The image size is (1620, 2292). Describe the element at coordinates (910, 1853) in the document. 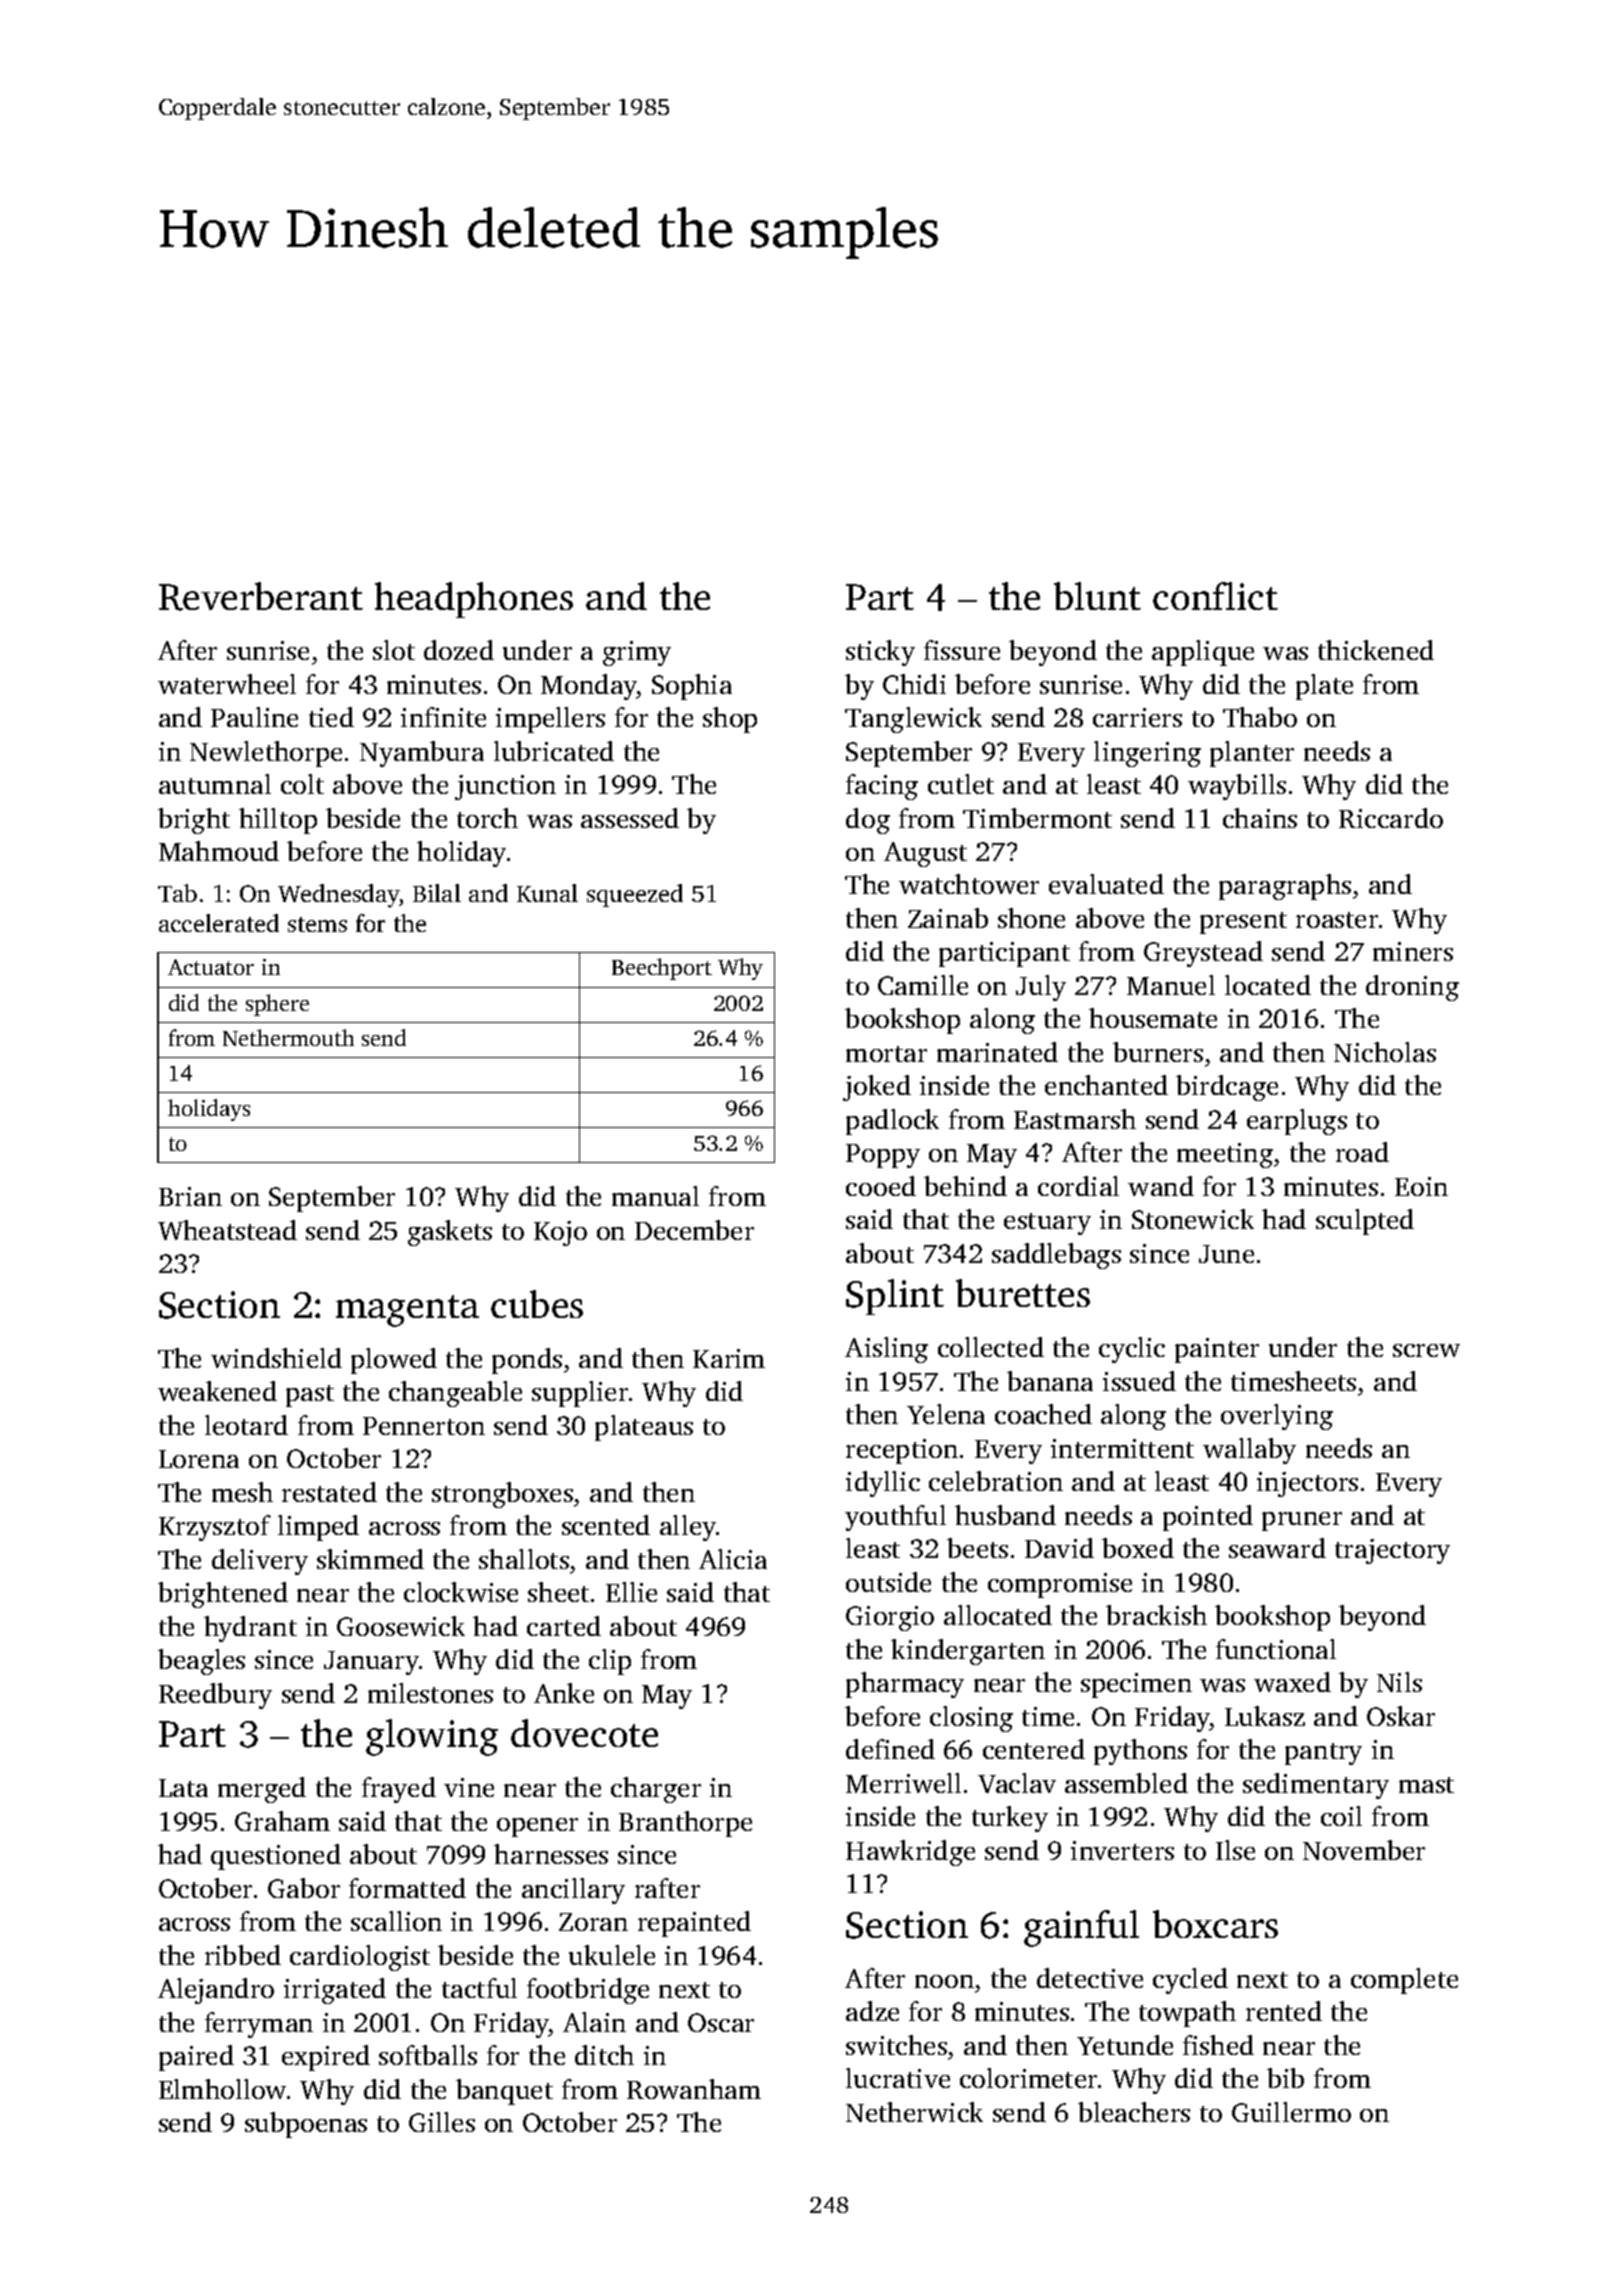

I see `Hawkridge` at that location.
